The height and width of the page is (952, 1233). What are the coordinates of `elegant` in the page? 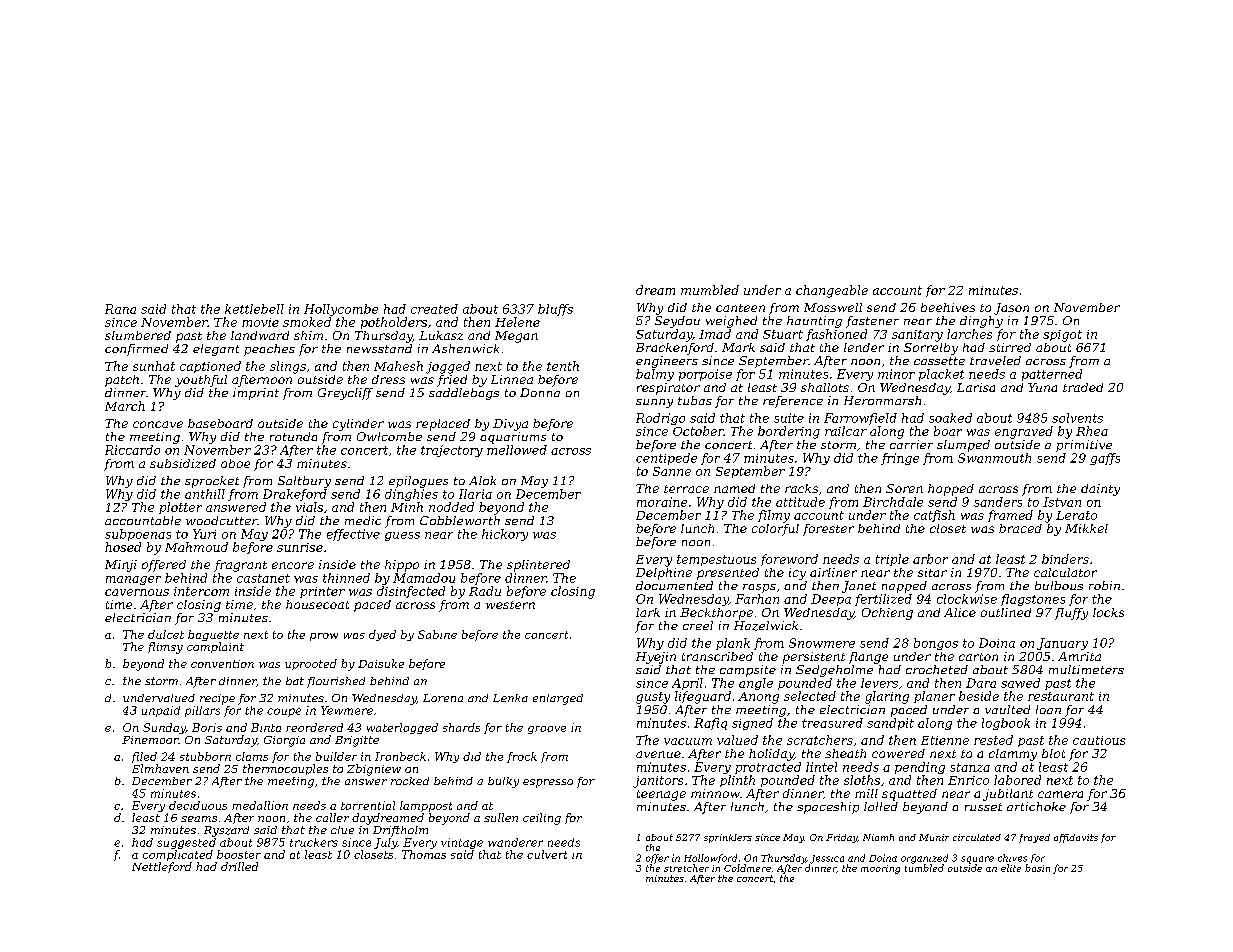 It's located at (216, 350).
